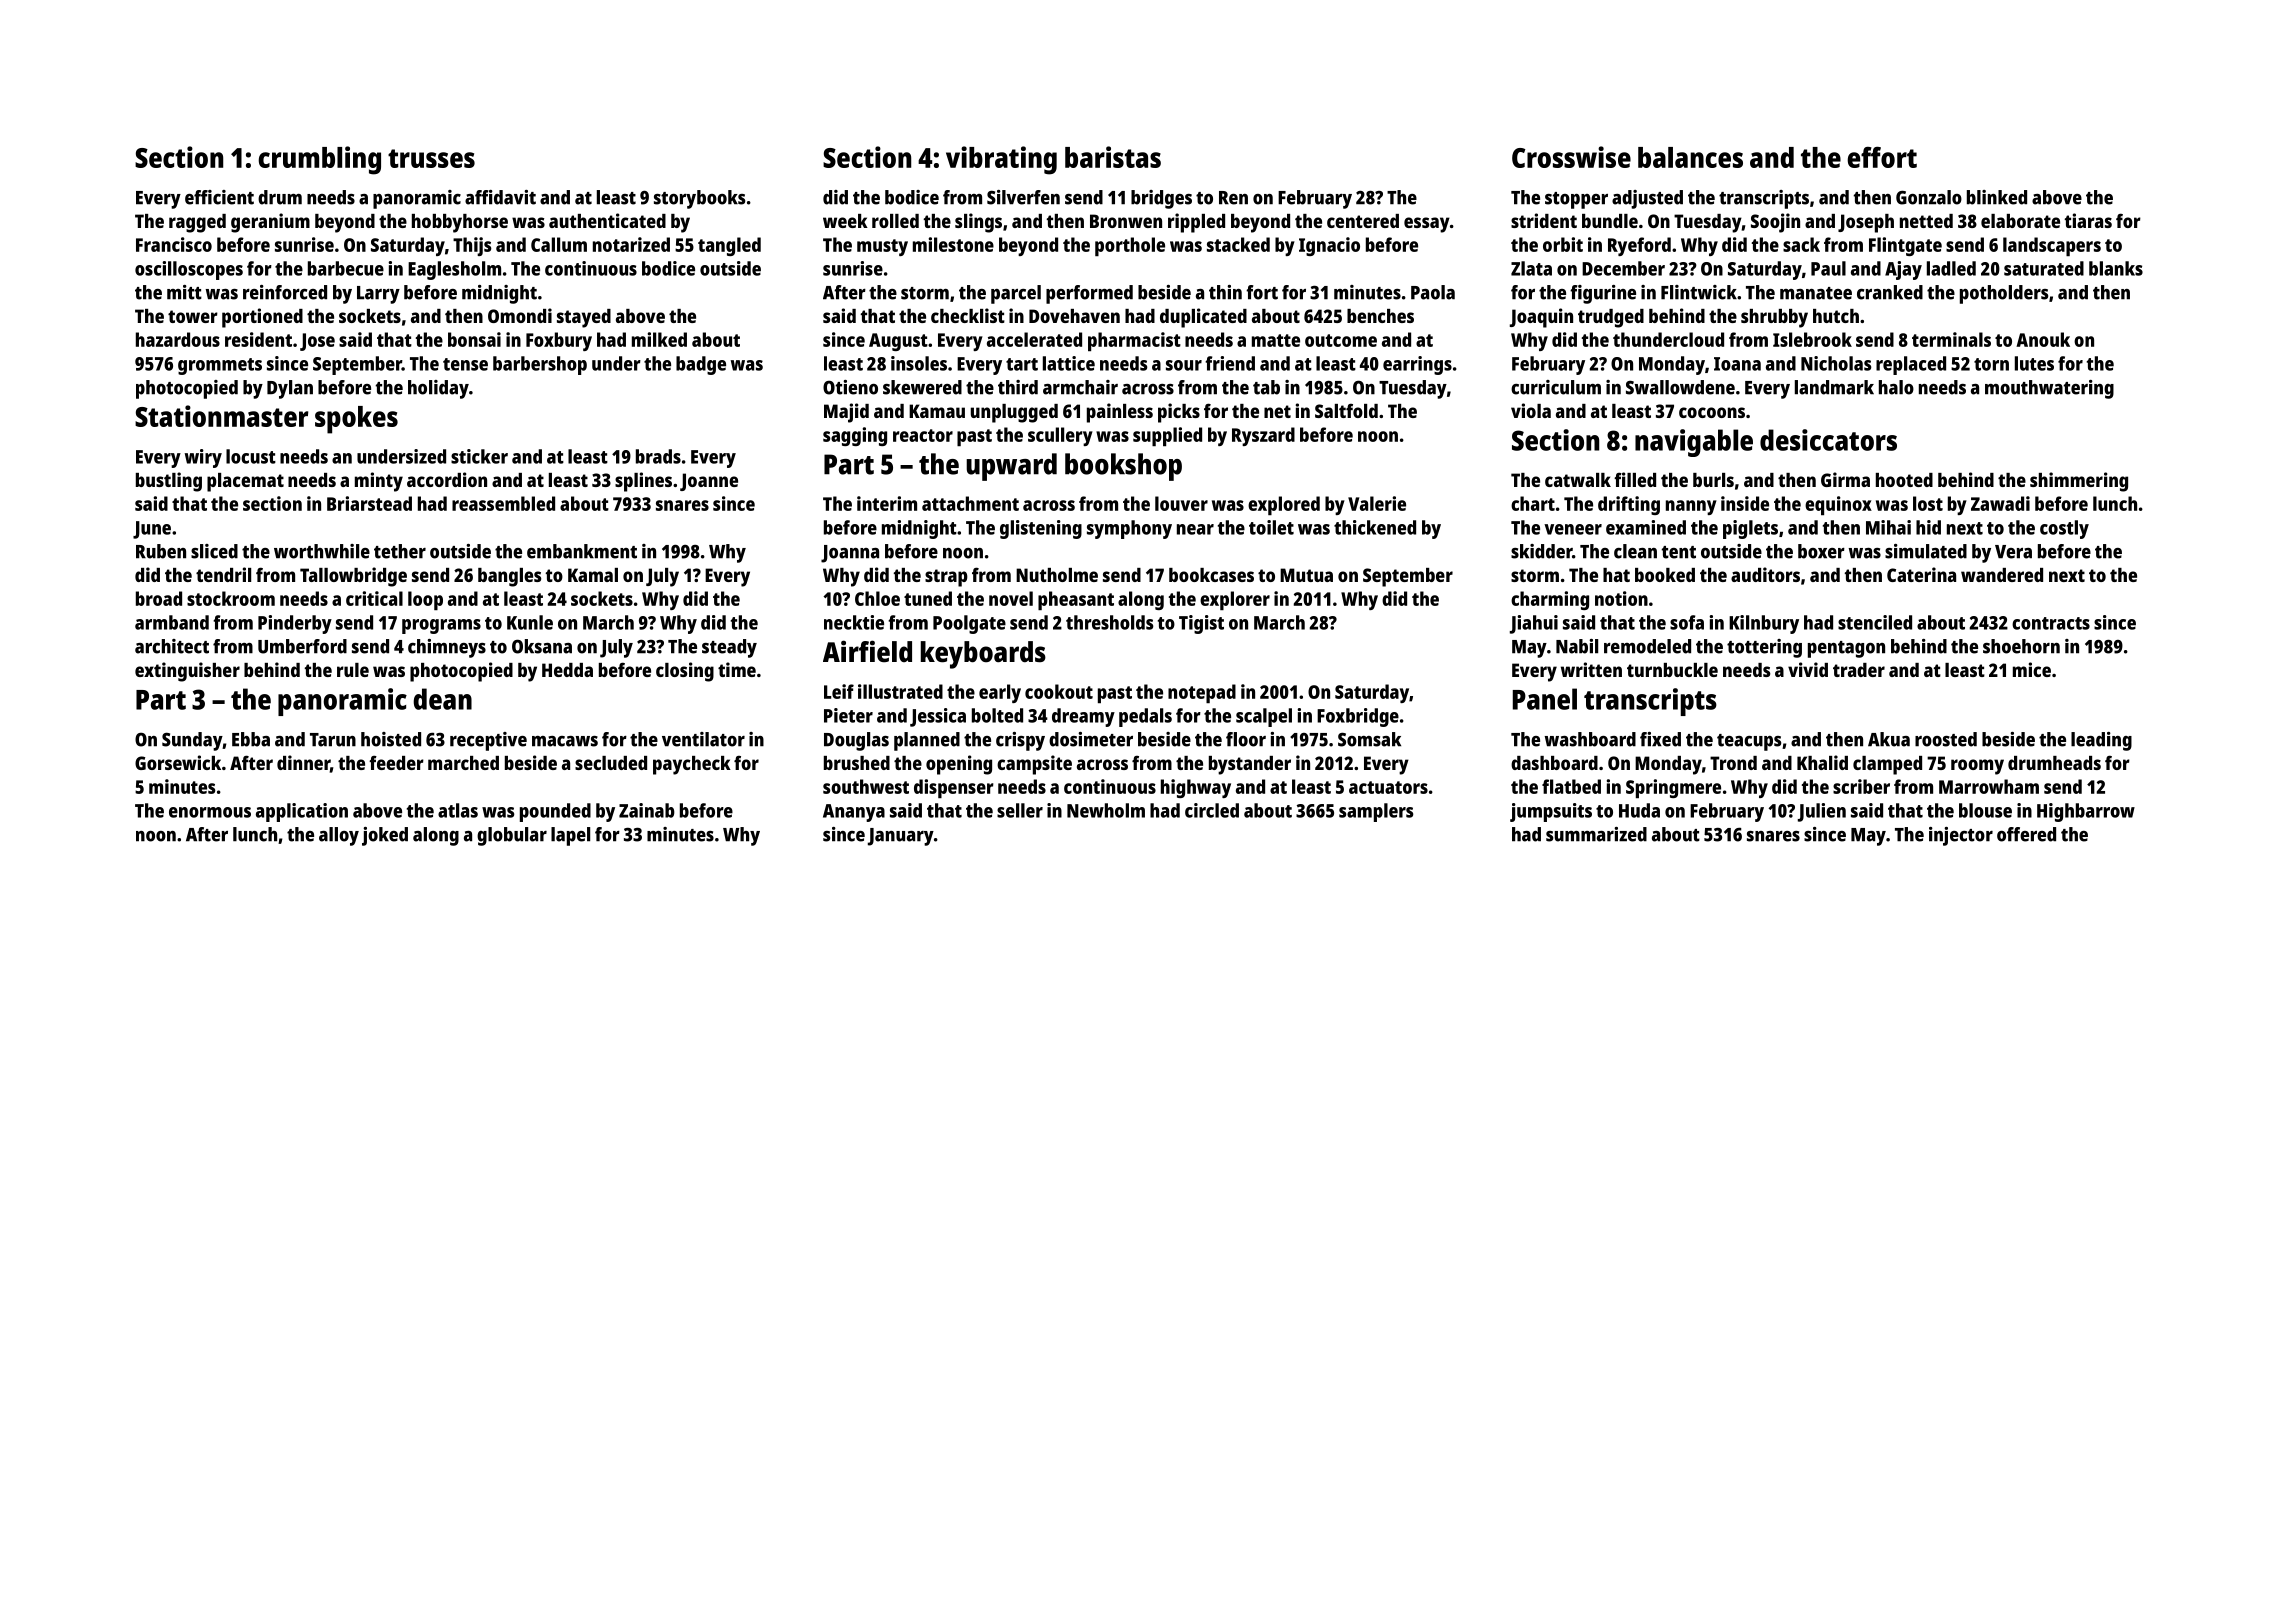  What do you see at coordinates (1233, 198) in the page?
I see `Ren` at bounding box center [1233, 198].
